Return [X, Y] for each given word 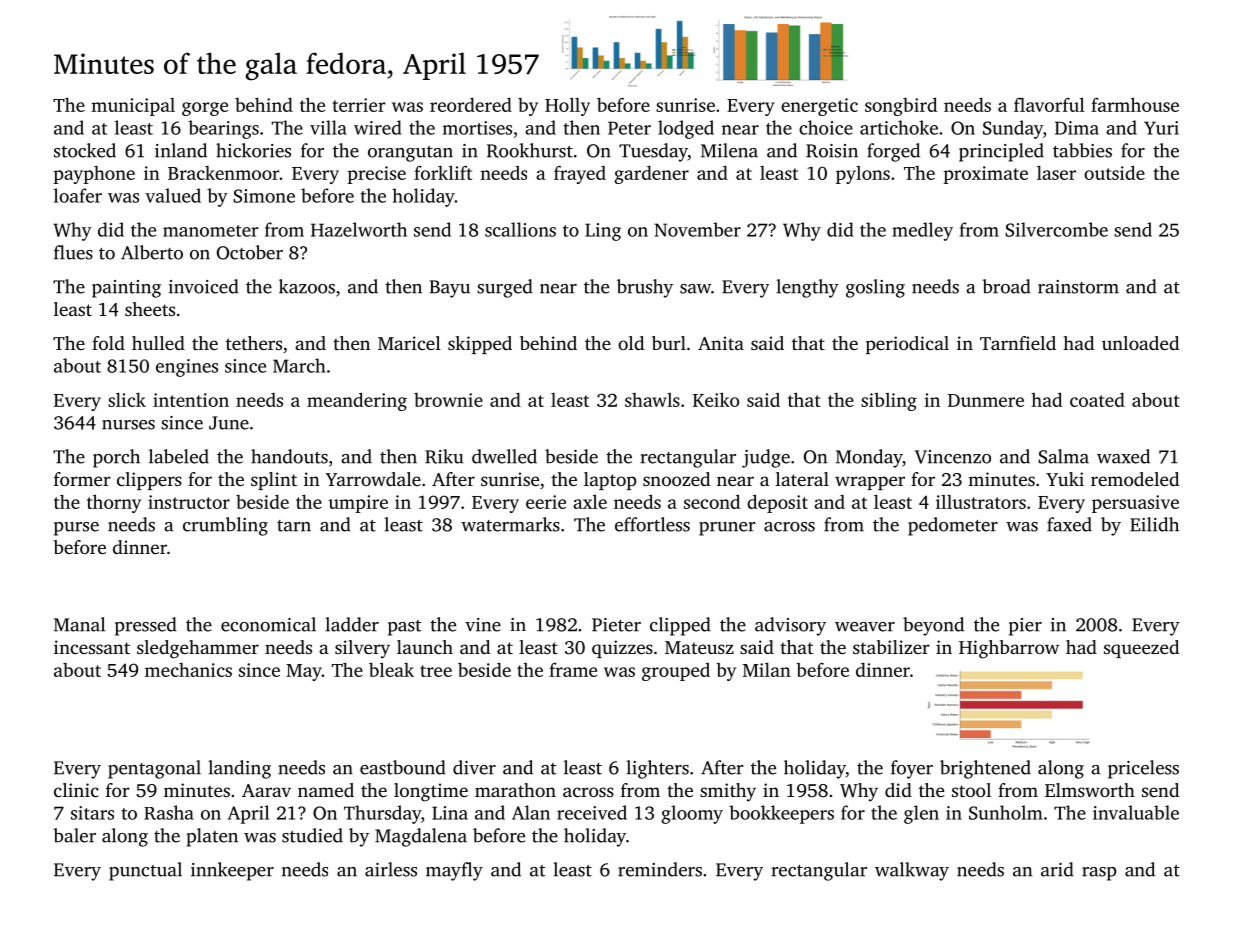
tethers [254, 343]
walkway [912, 871]
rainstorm [1078, 287]
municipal [133, 107]
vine [483, 625]
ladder [352, 624]
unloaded [1140, 343]
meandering [357, 401]
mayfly [454, 871]
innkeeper [232, 871]
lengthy [807, 288]
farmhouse [1135, 104]
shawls [652, 400]
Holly [567, 106]
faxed [1069, 524]
